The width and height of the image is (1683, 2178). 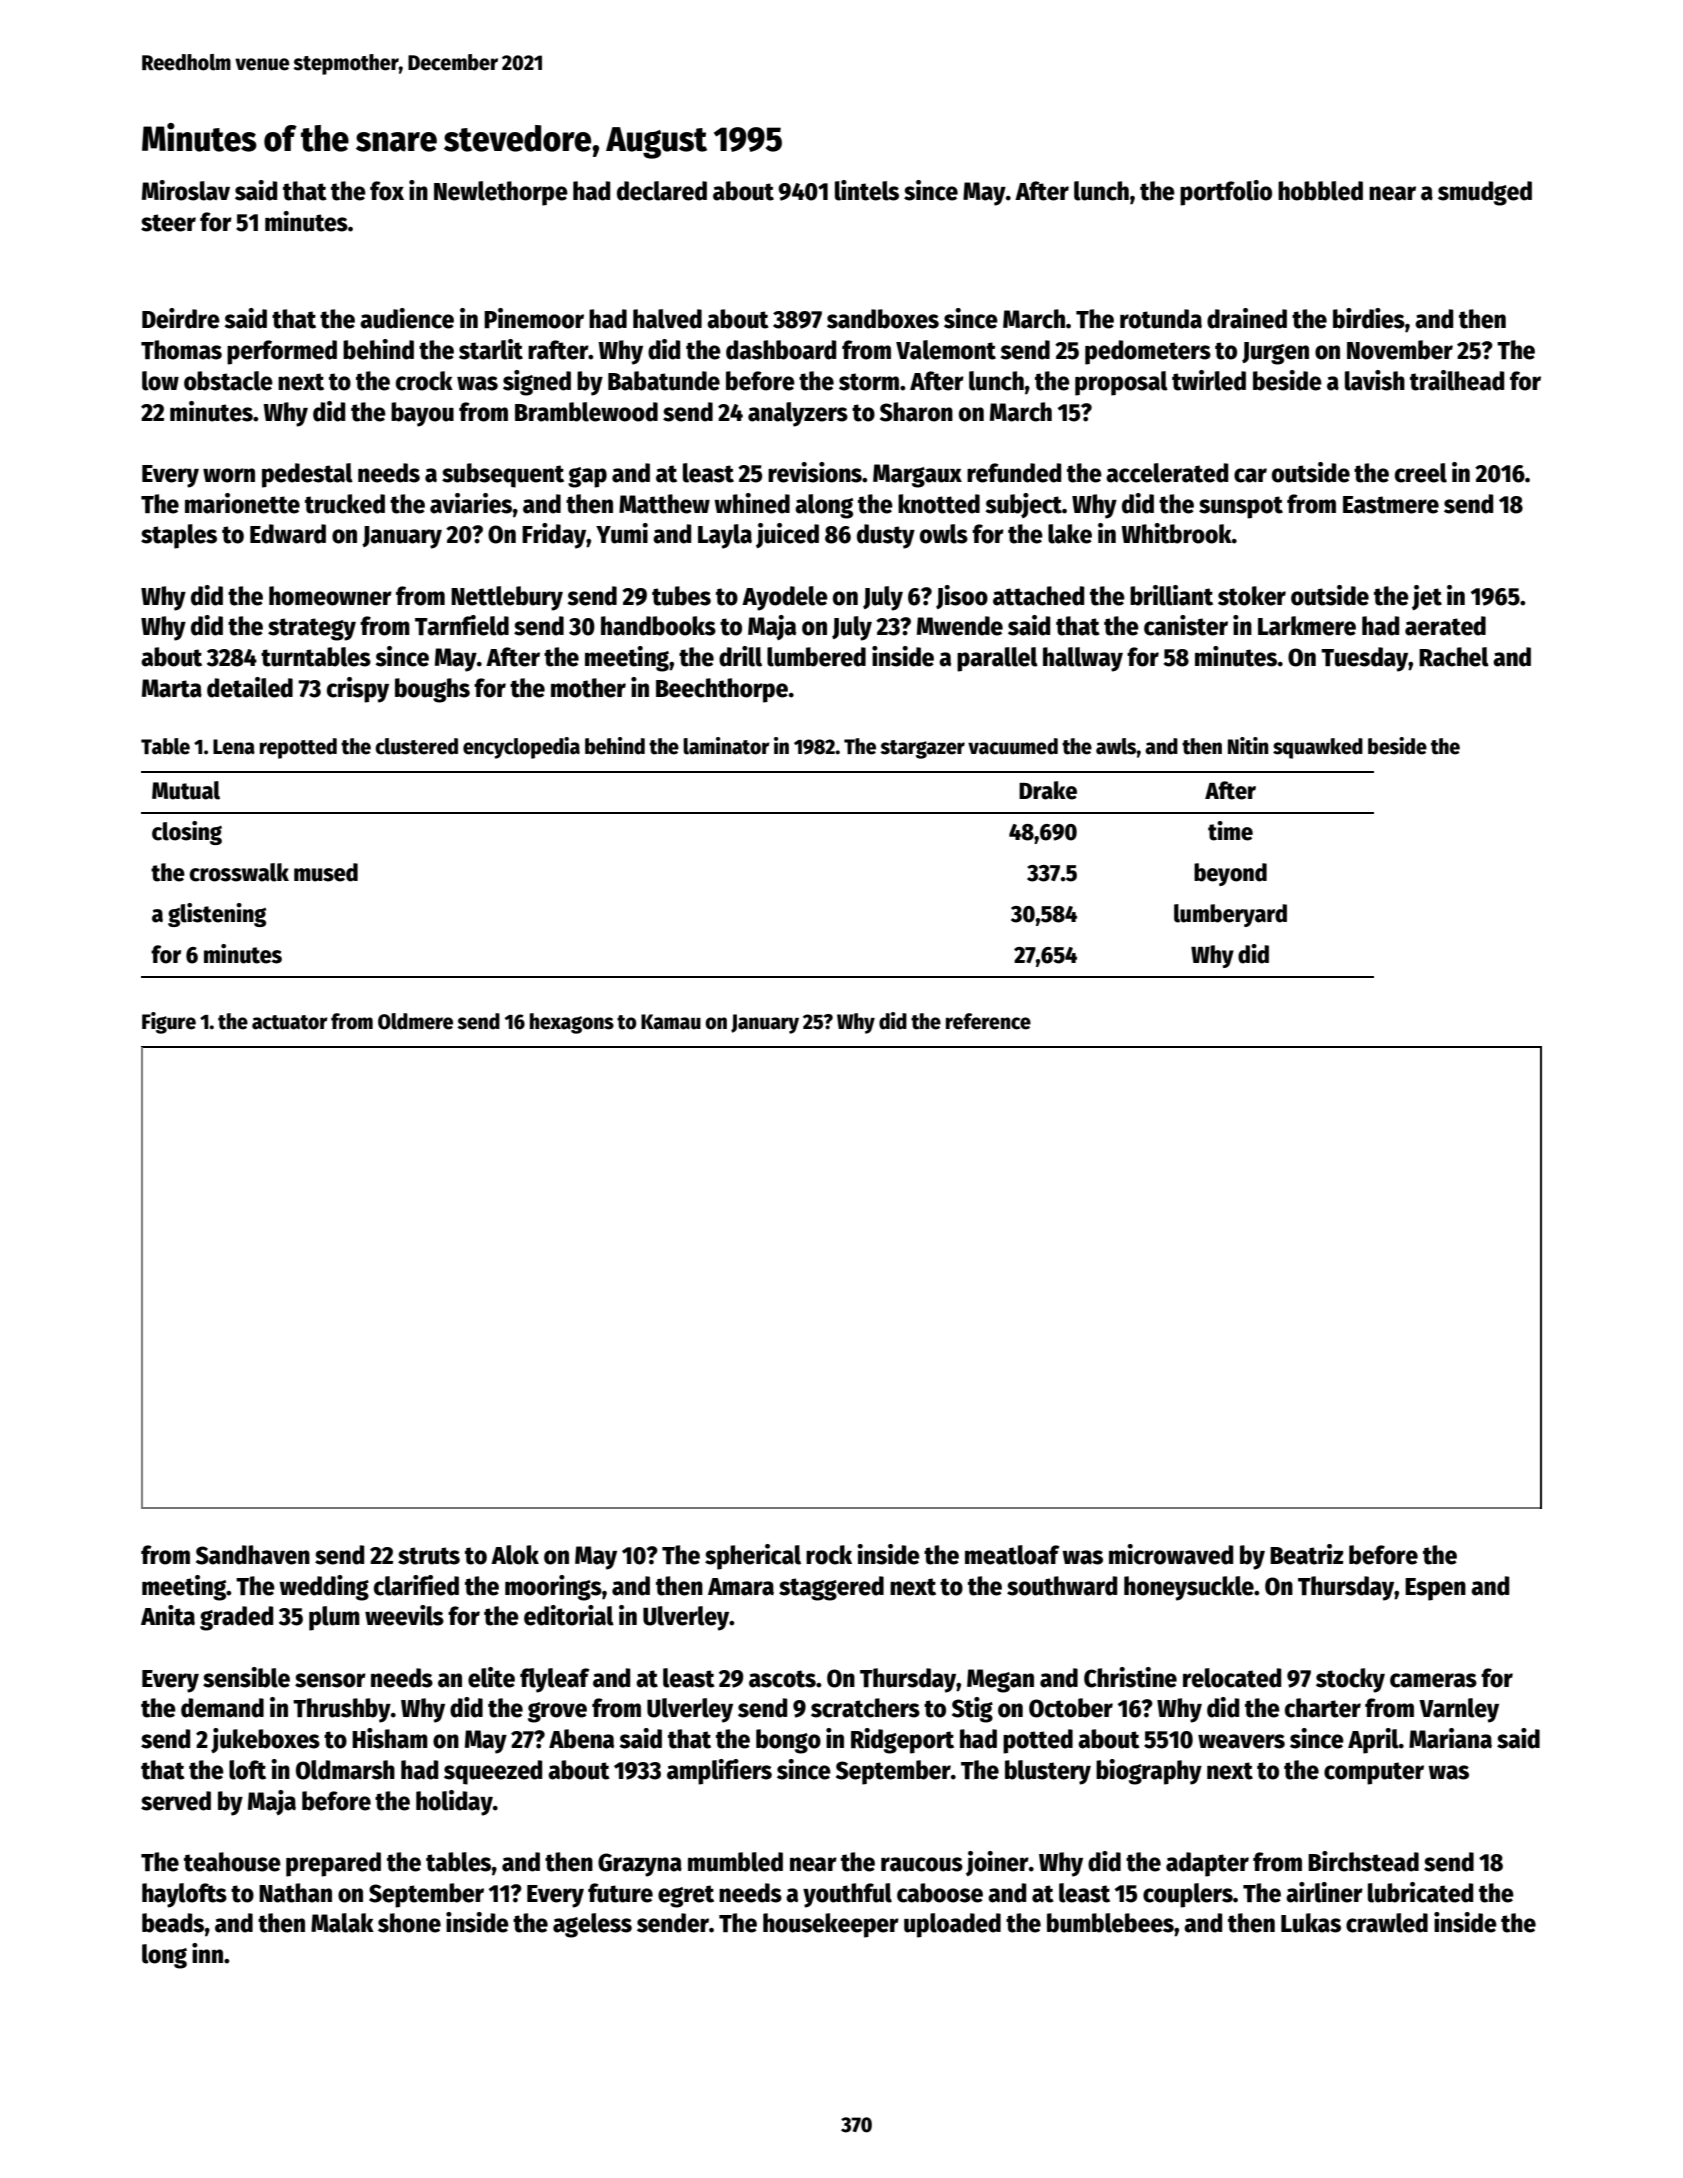 I want to click on fox, so click(x=387, y=191).
